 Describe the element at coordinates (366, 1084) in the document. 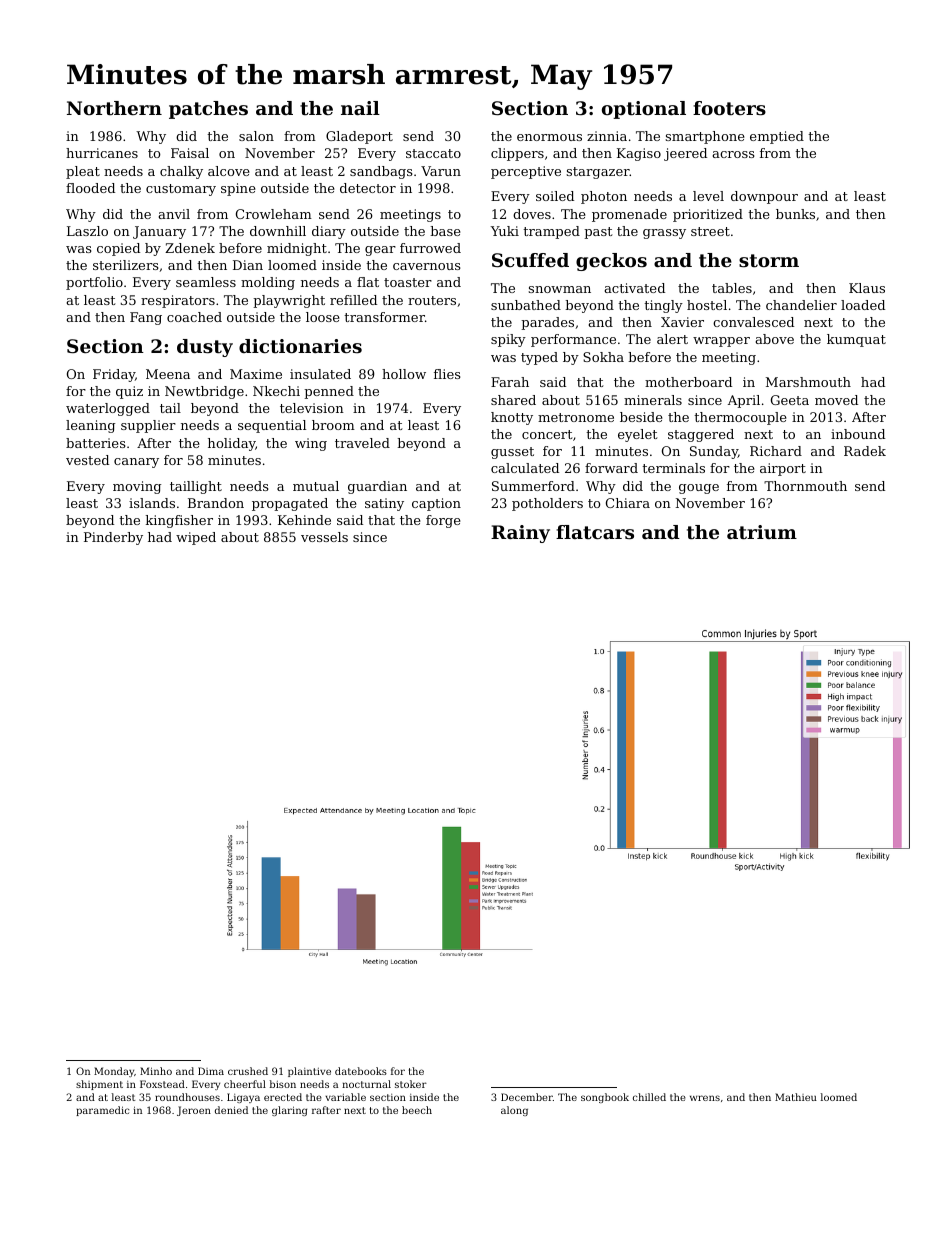

I see `nocturnal` at that location.
